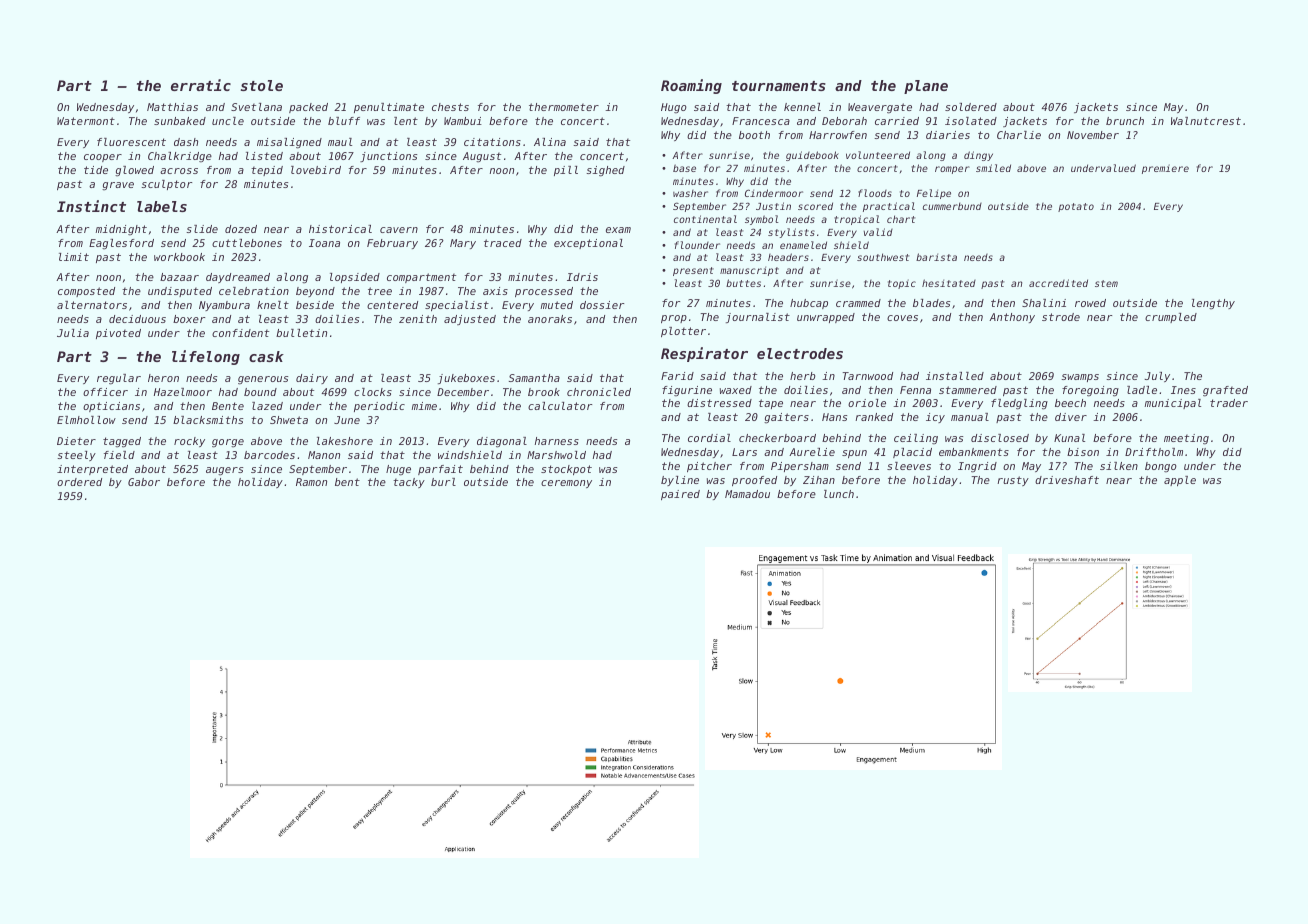 The width and height of the document is (1308, 924). Describe the element at coordinates (119, 455) in the document. I see `field` at that location.
